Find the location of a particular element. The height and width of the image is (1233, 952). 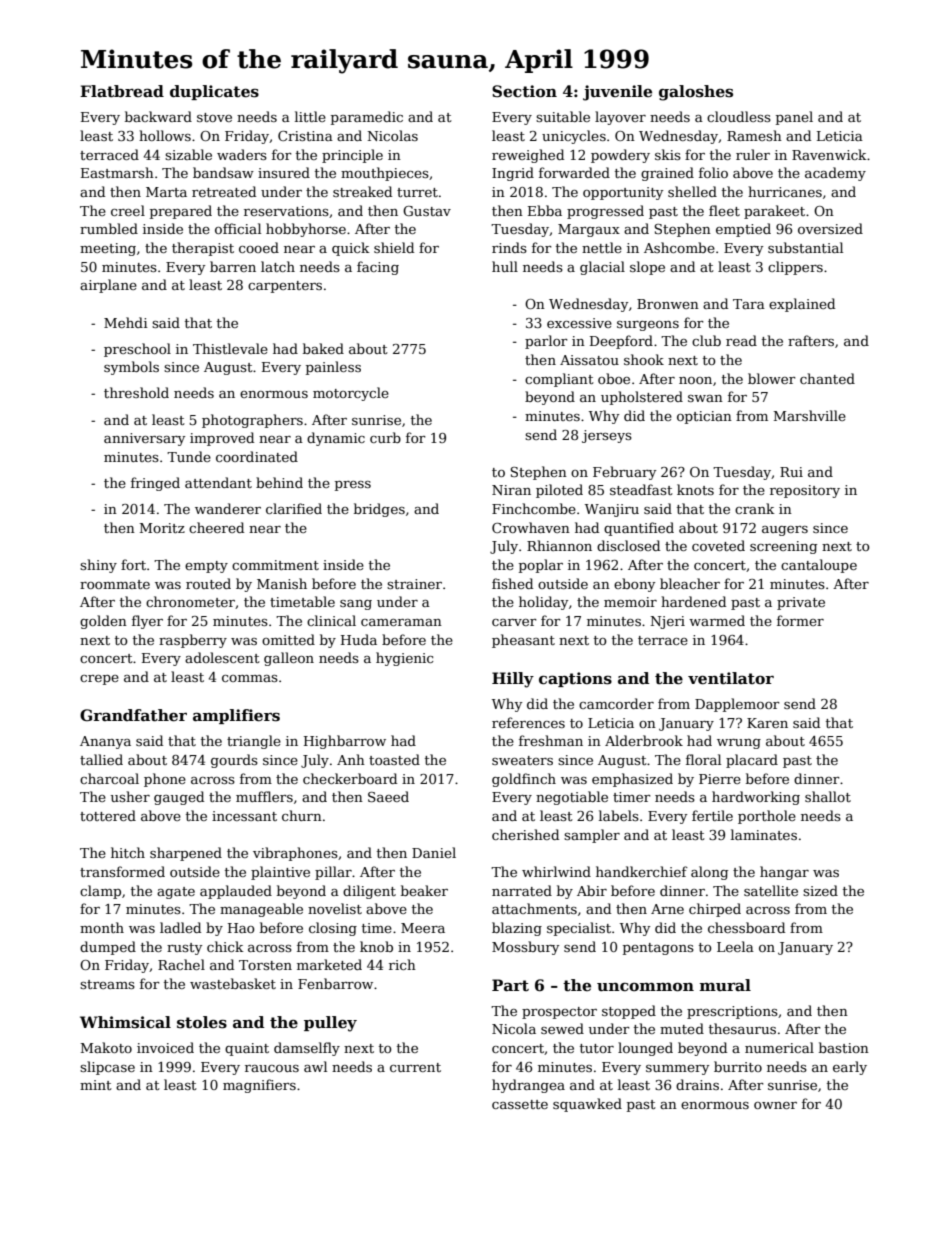

pulley is located at coordinates (330, 1024).
